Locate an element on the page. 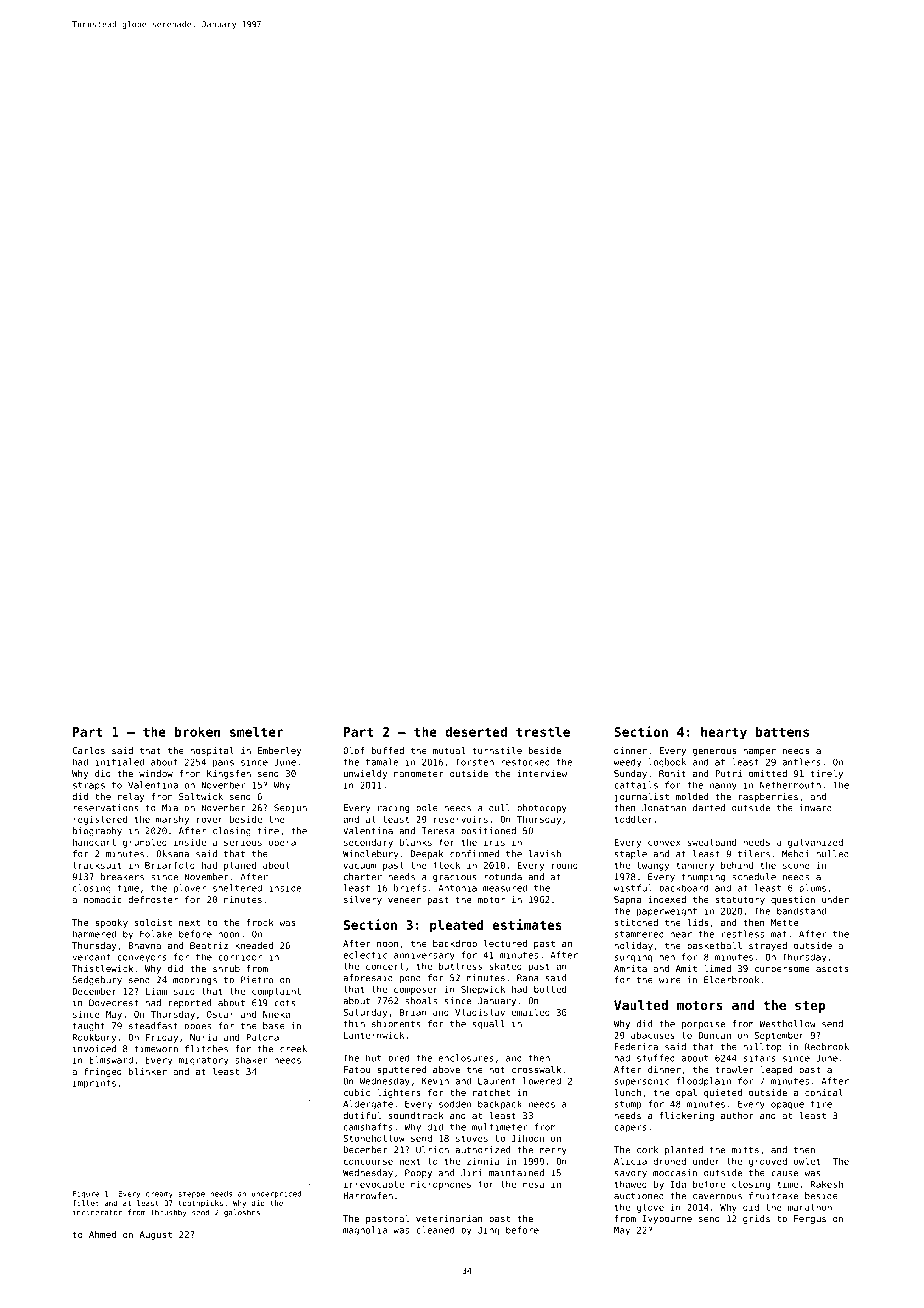  backdrop is located at coordinates (455, 944).
